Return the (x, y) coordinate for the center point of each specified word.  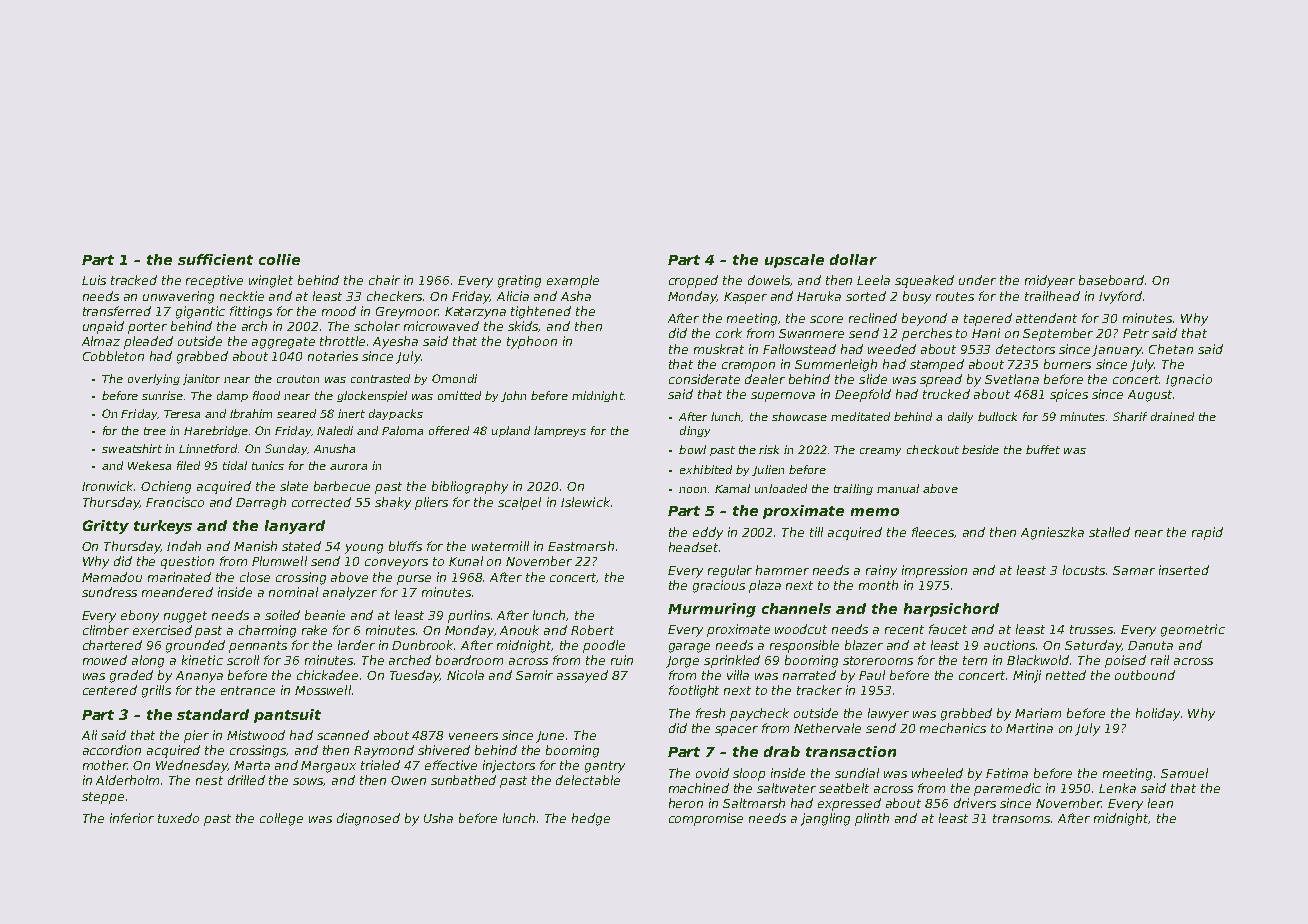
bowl (692, 449)
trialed (380, 765)
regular (730, 571)
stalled (1109, 532)
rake (314, 630)
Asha (576, 296)
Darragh (261, 503)
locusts (1084, 570)
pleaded (148, 342)
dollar (853, 259)
